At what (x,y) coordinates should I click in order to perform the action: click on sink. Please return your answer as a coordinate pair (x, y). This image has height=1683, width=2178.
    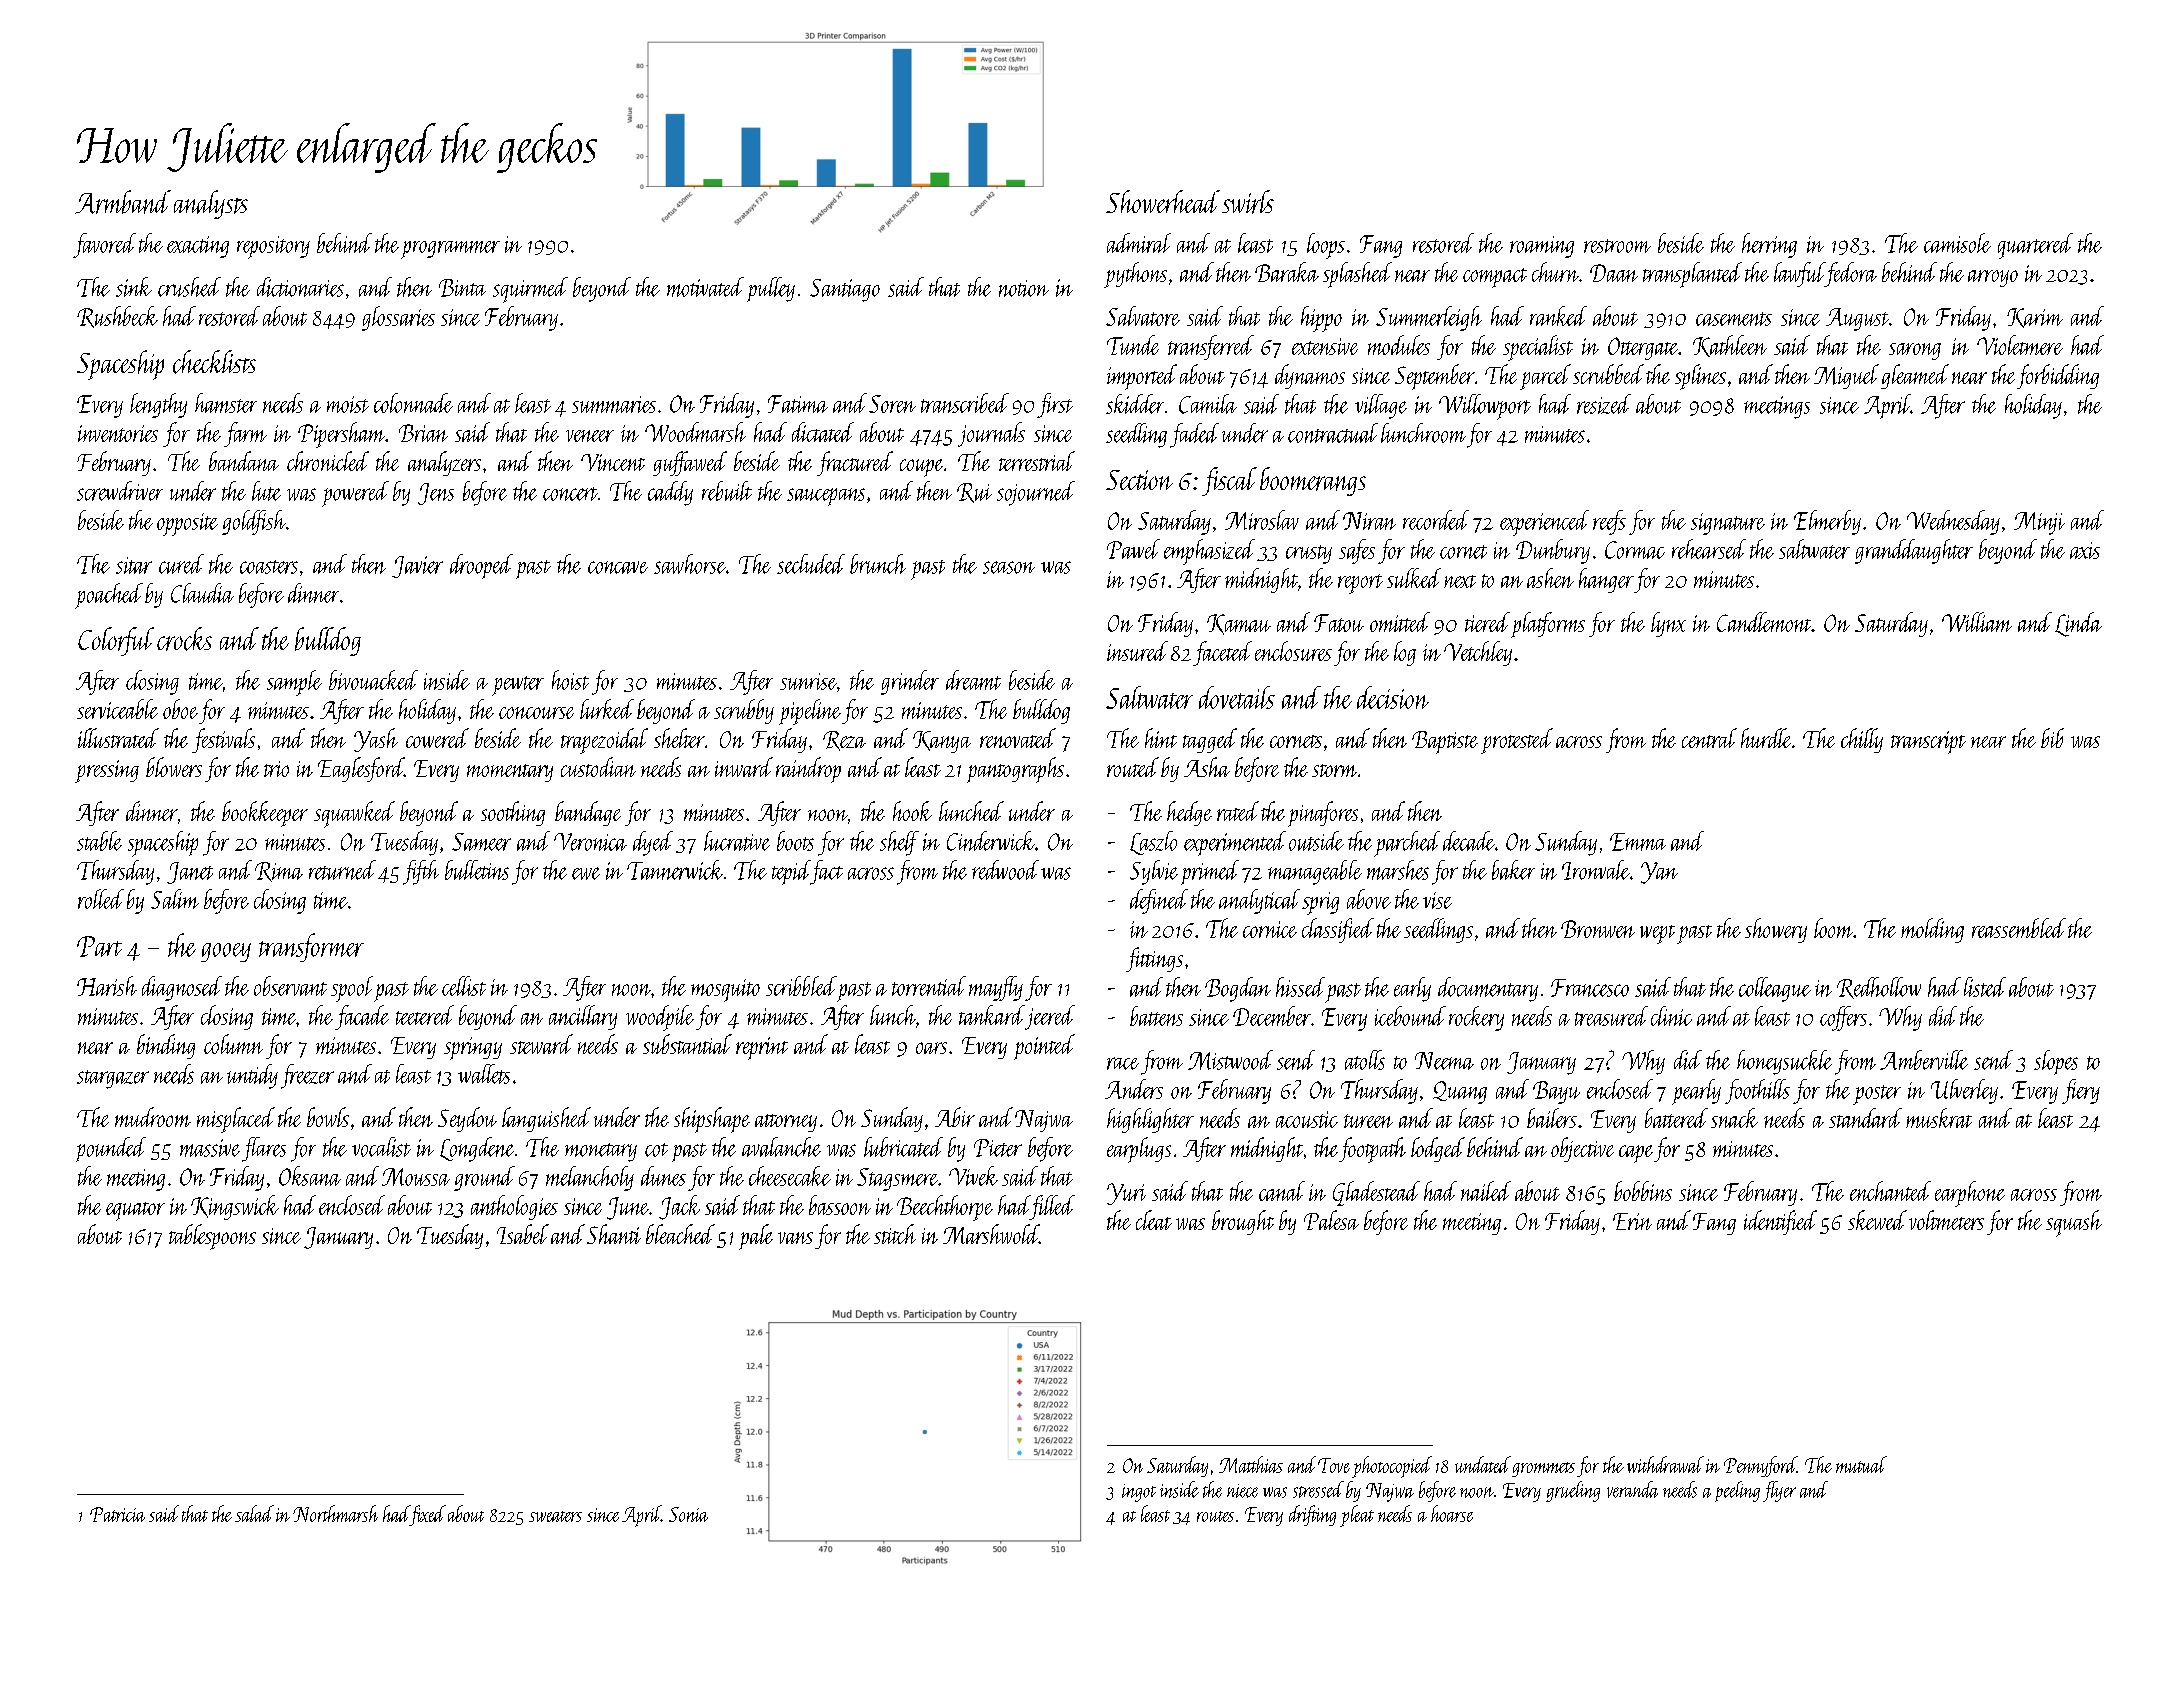
    Looking at the image, I should click on (134, 287).
